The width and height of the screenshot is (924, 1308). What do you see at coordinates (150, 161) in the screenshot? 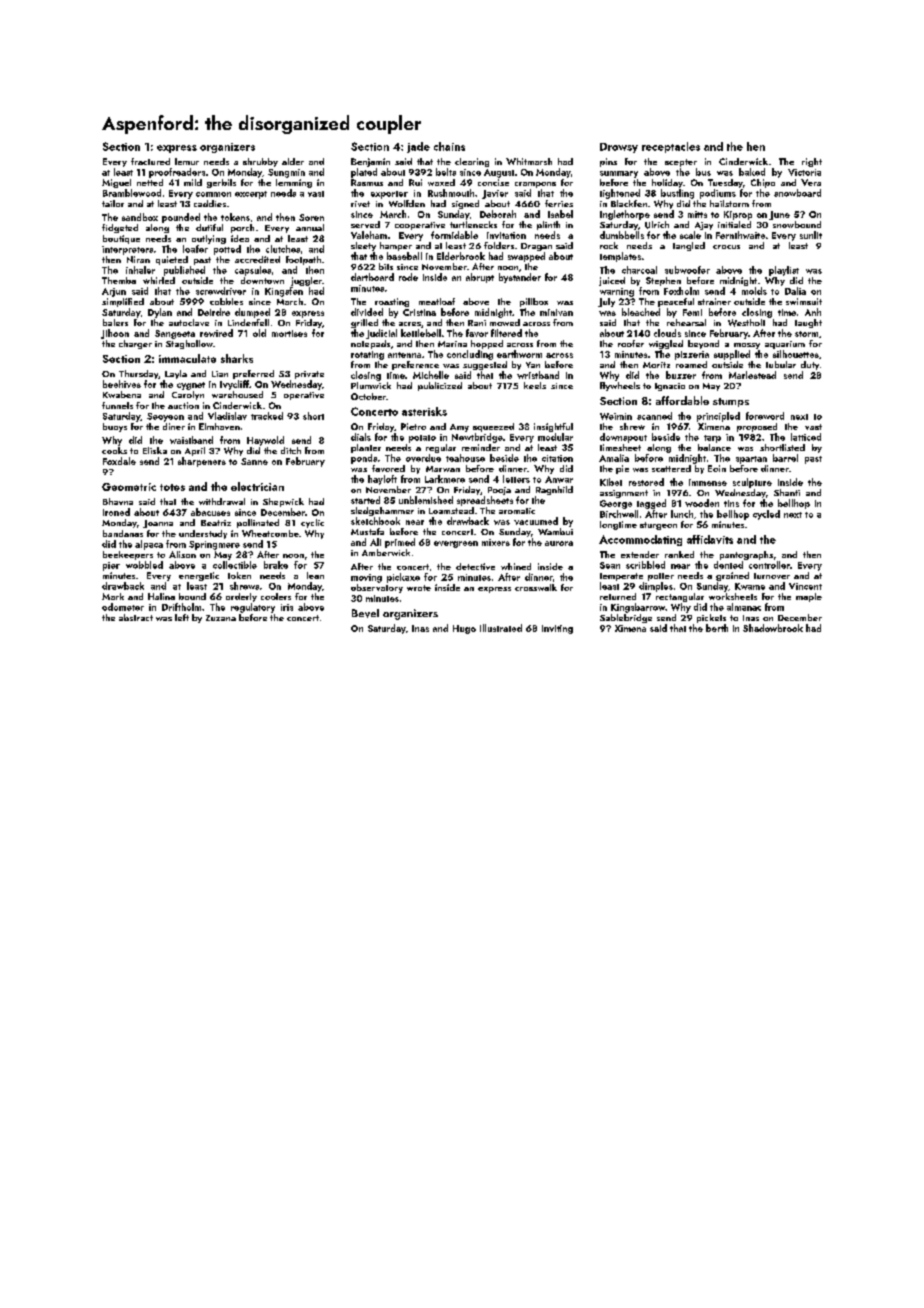
I see `fractured` at bounding box center [150, 161].
